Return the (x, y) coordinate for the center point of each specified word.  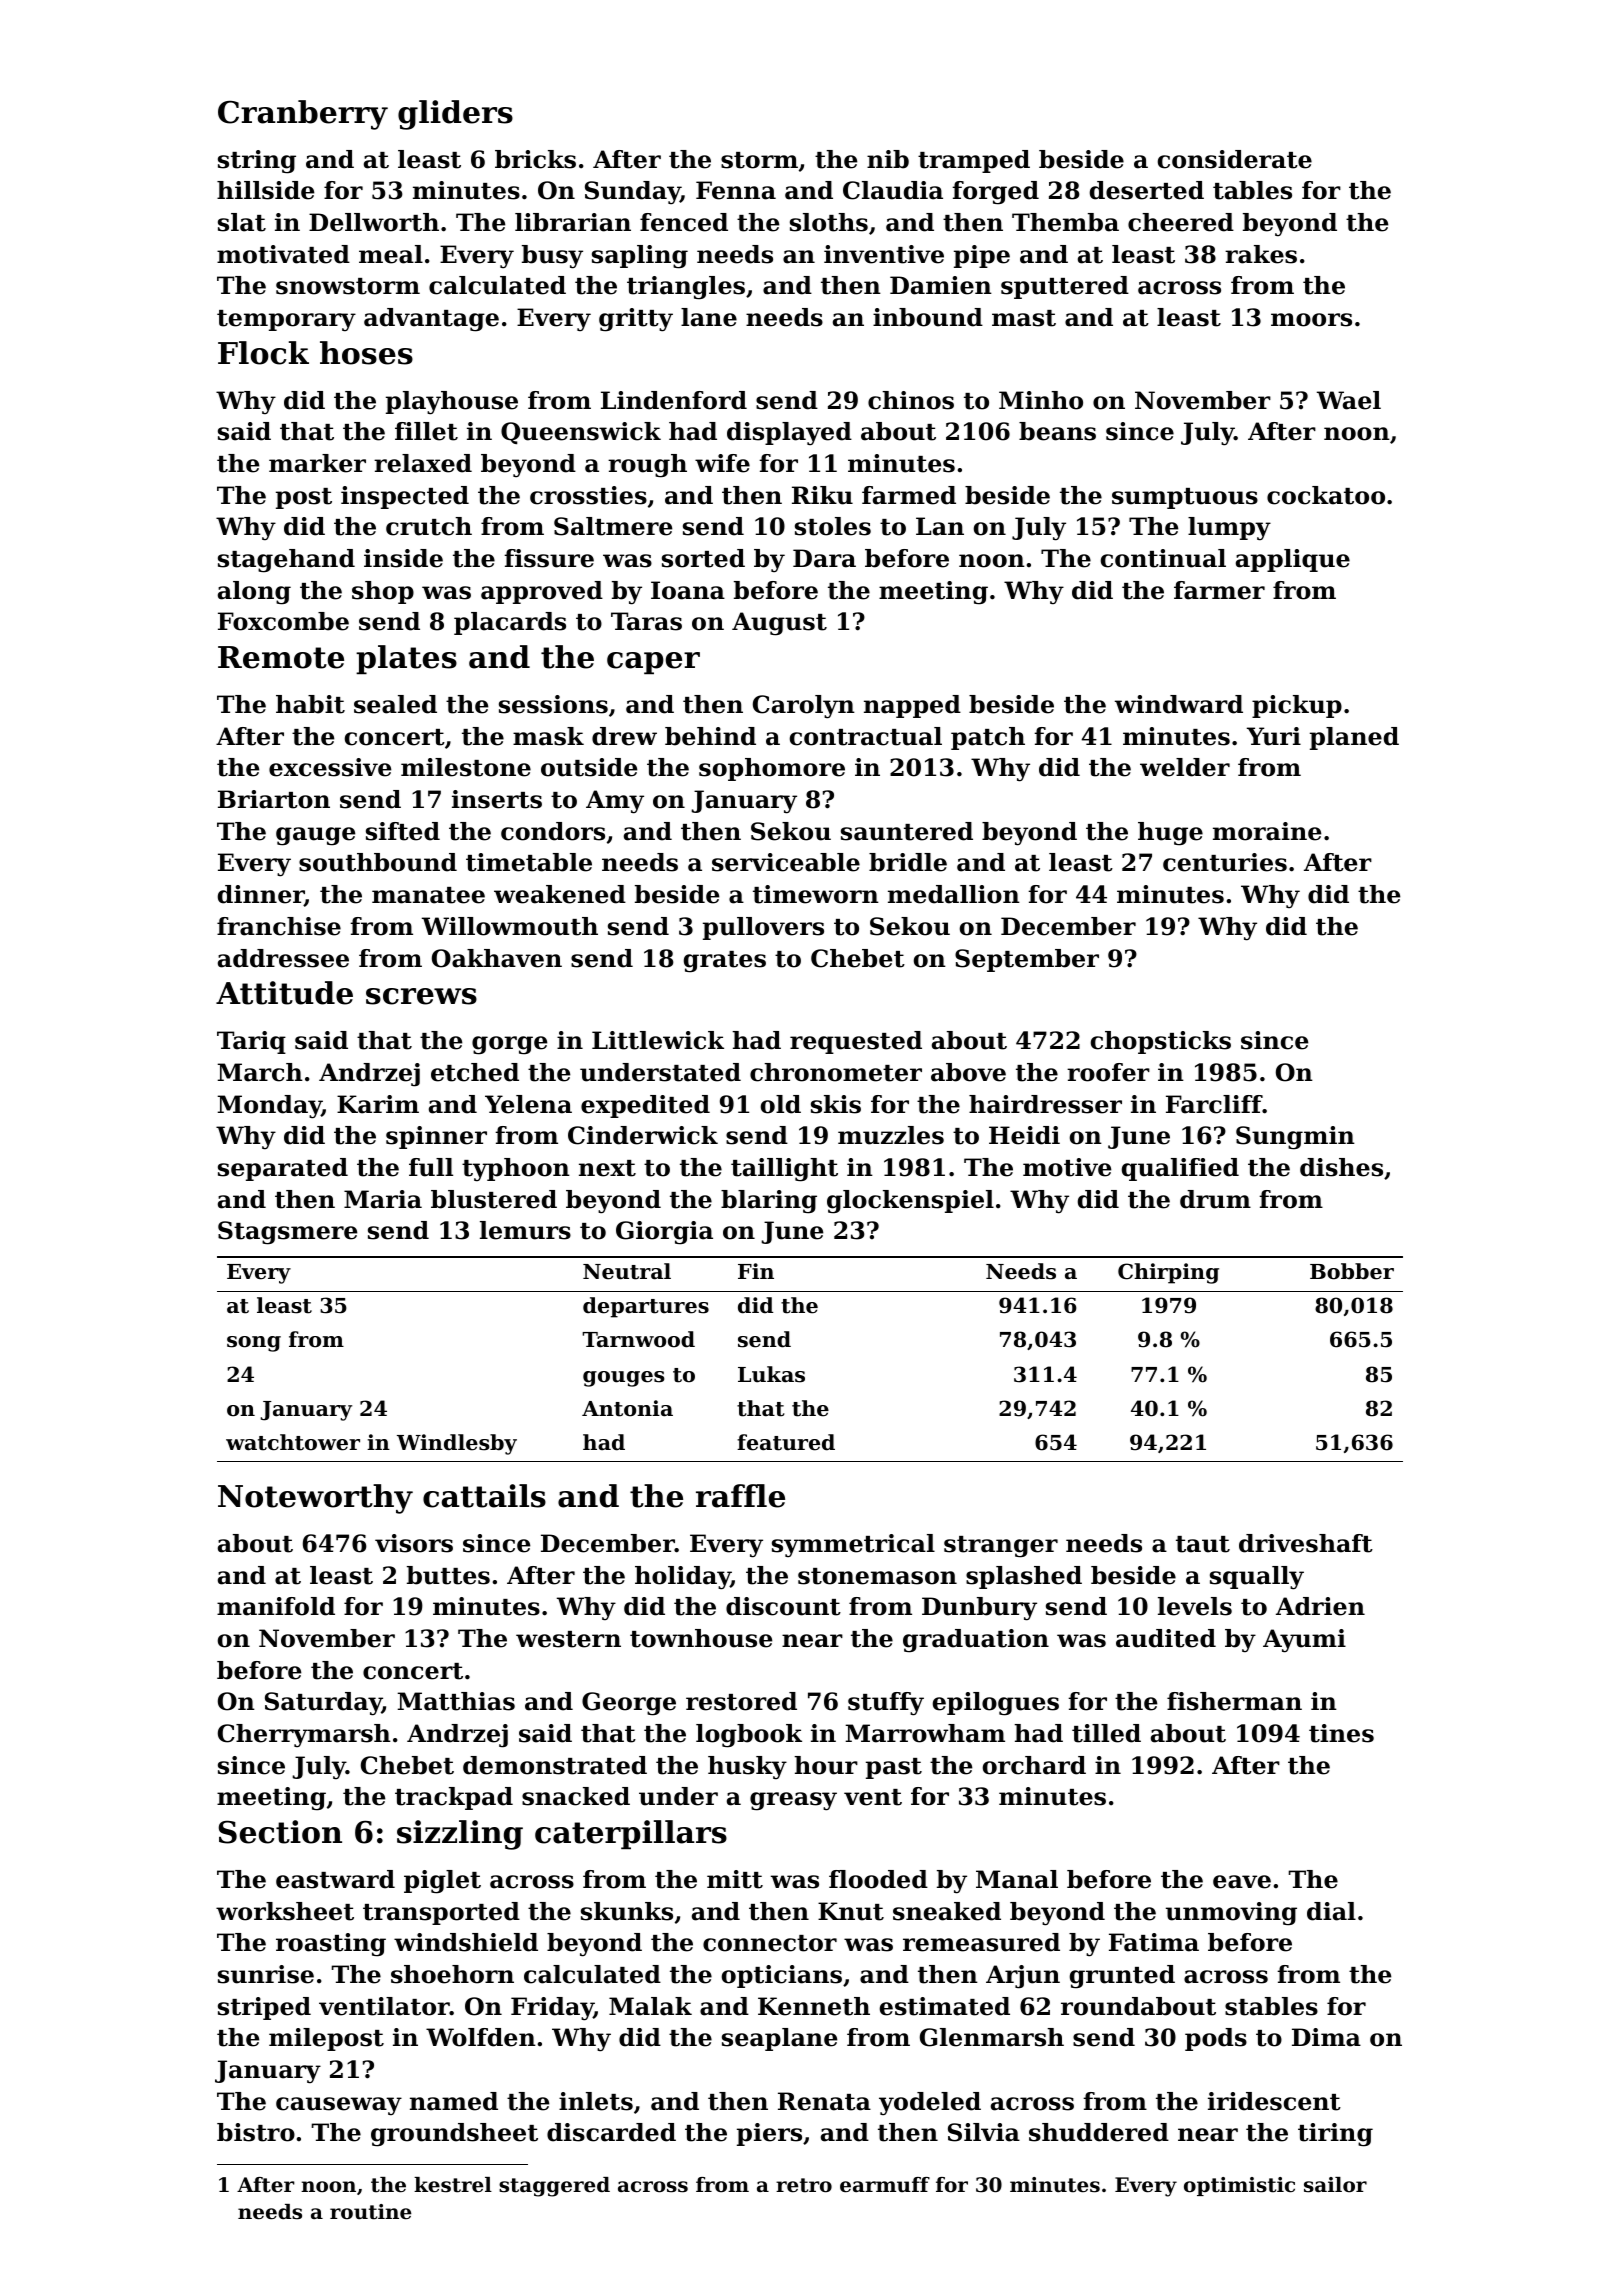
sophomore (772, 769)
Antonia (627, 1408)
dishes (1341, 1167)
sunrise (266, 1974)
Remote (281, 657)
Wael (1349, 400)
